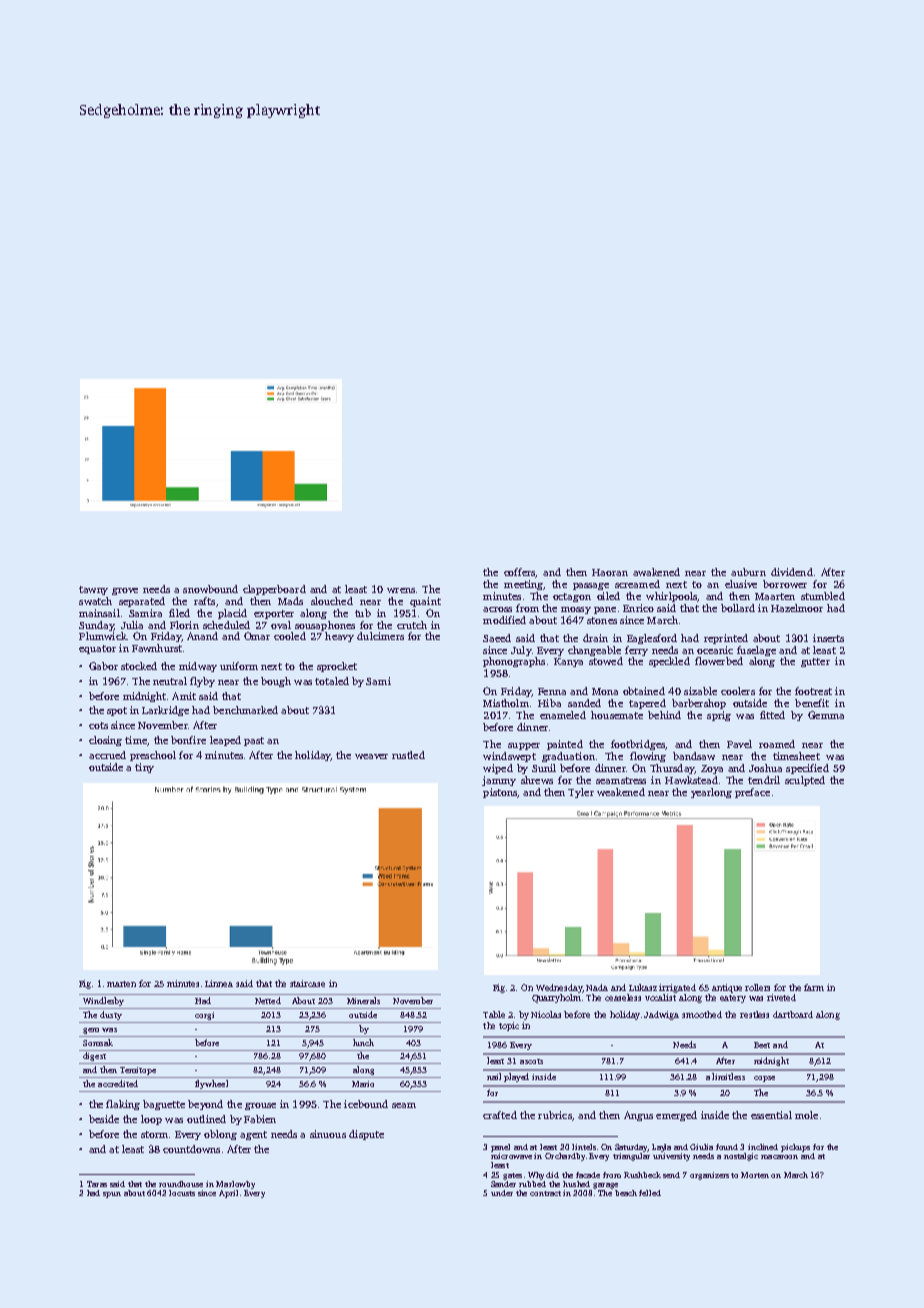  I want to click on sculpted, so click(805, 781).
